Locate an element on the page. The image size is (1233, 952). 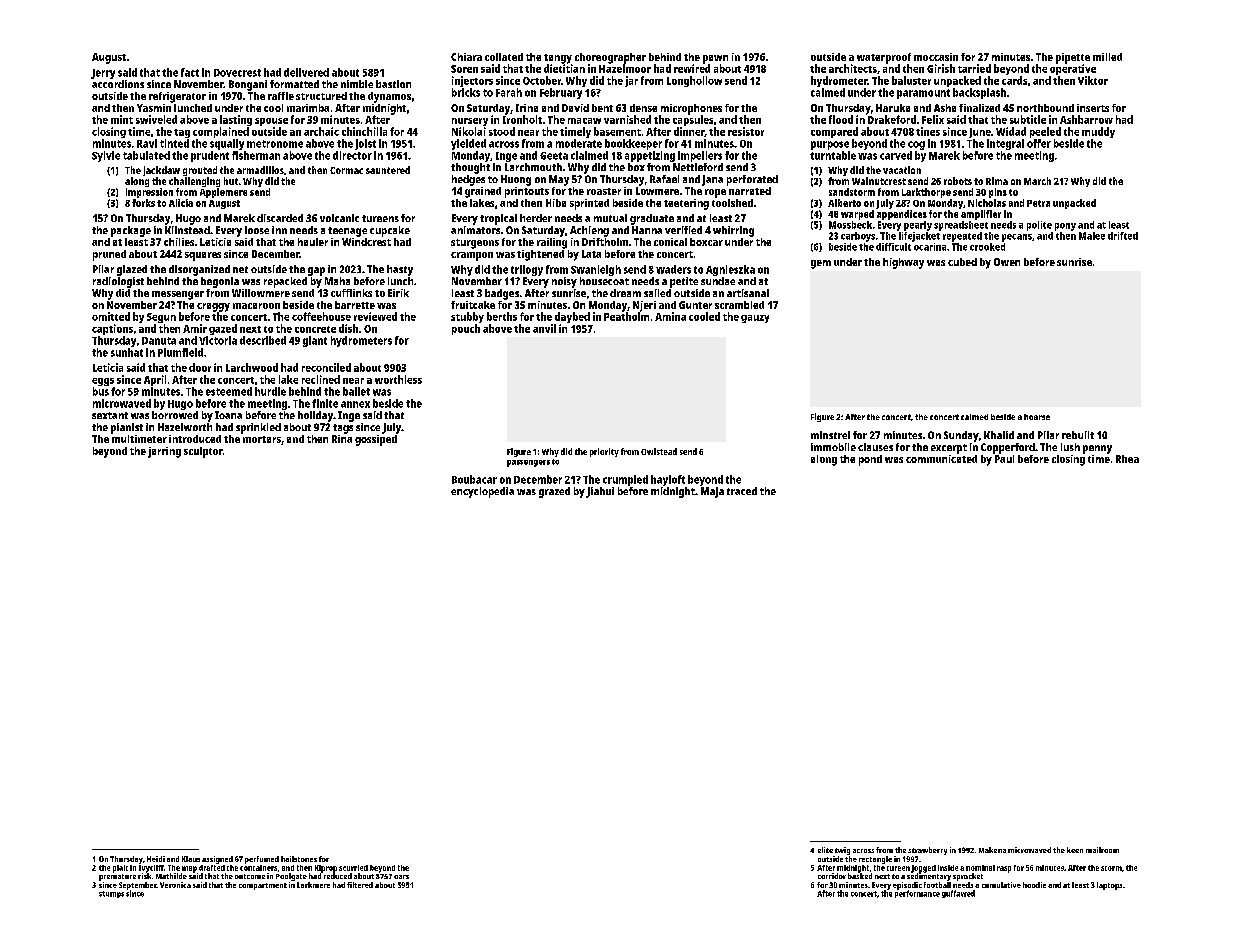
rebuilt is located at coordinates (1078, 435).
